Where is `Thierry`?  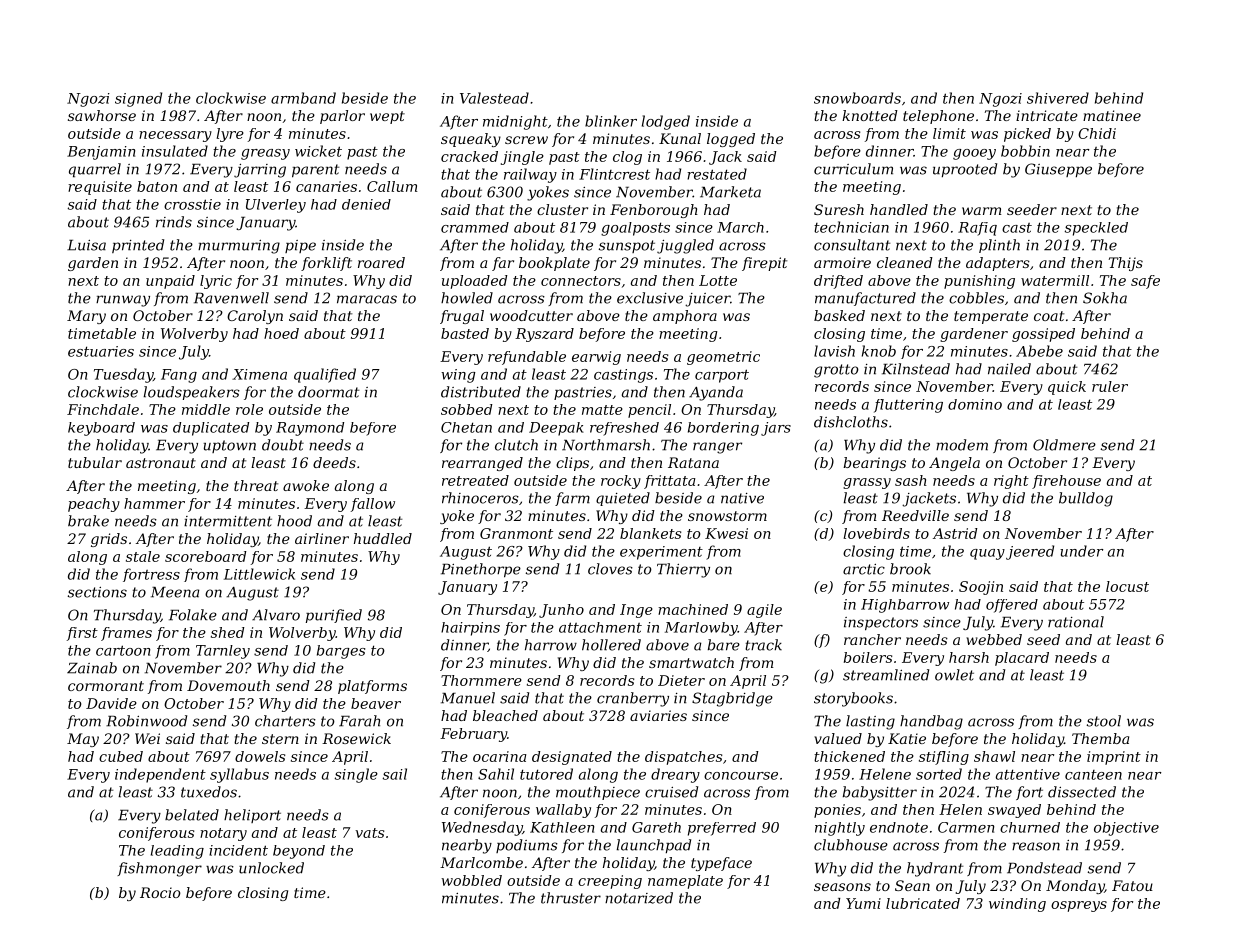 Thierry is located at coordinates (683, 570).
